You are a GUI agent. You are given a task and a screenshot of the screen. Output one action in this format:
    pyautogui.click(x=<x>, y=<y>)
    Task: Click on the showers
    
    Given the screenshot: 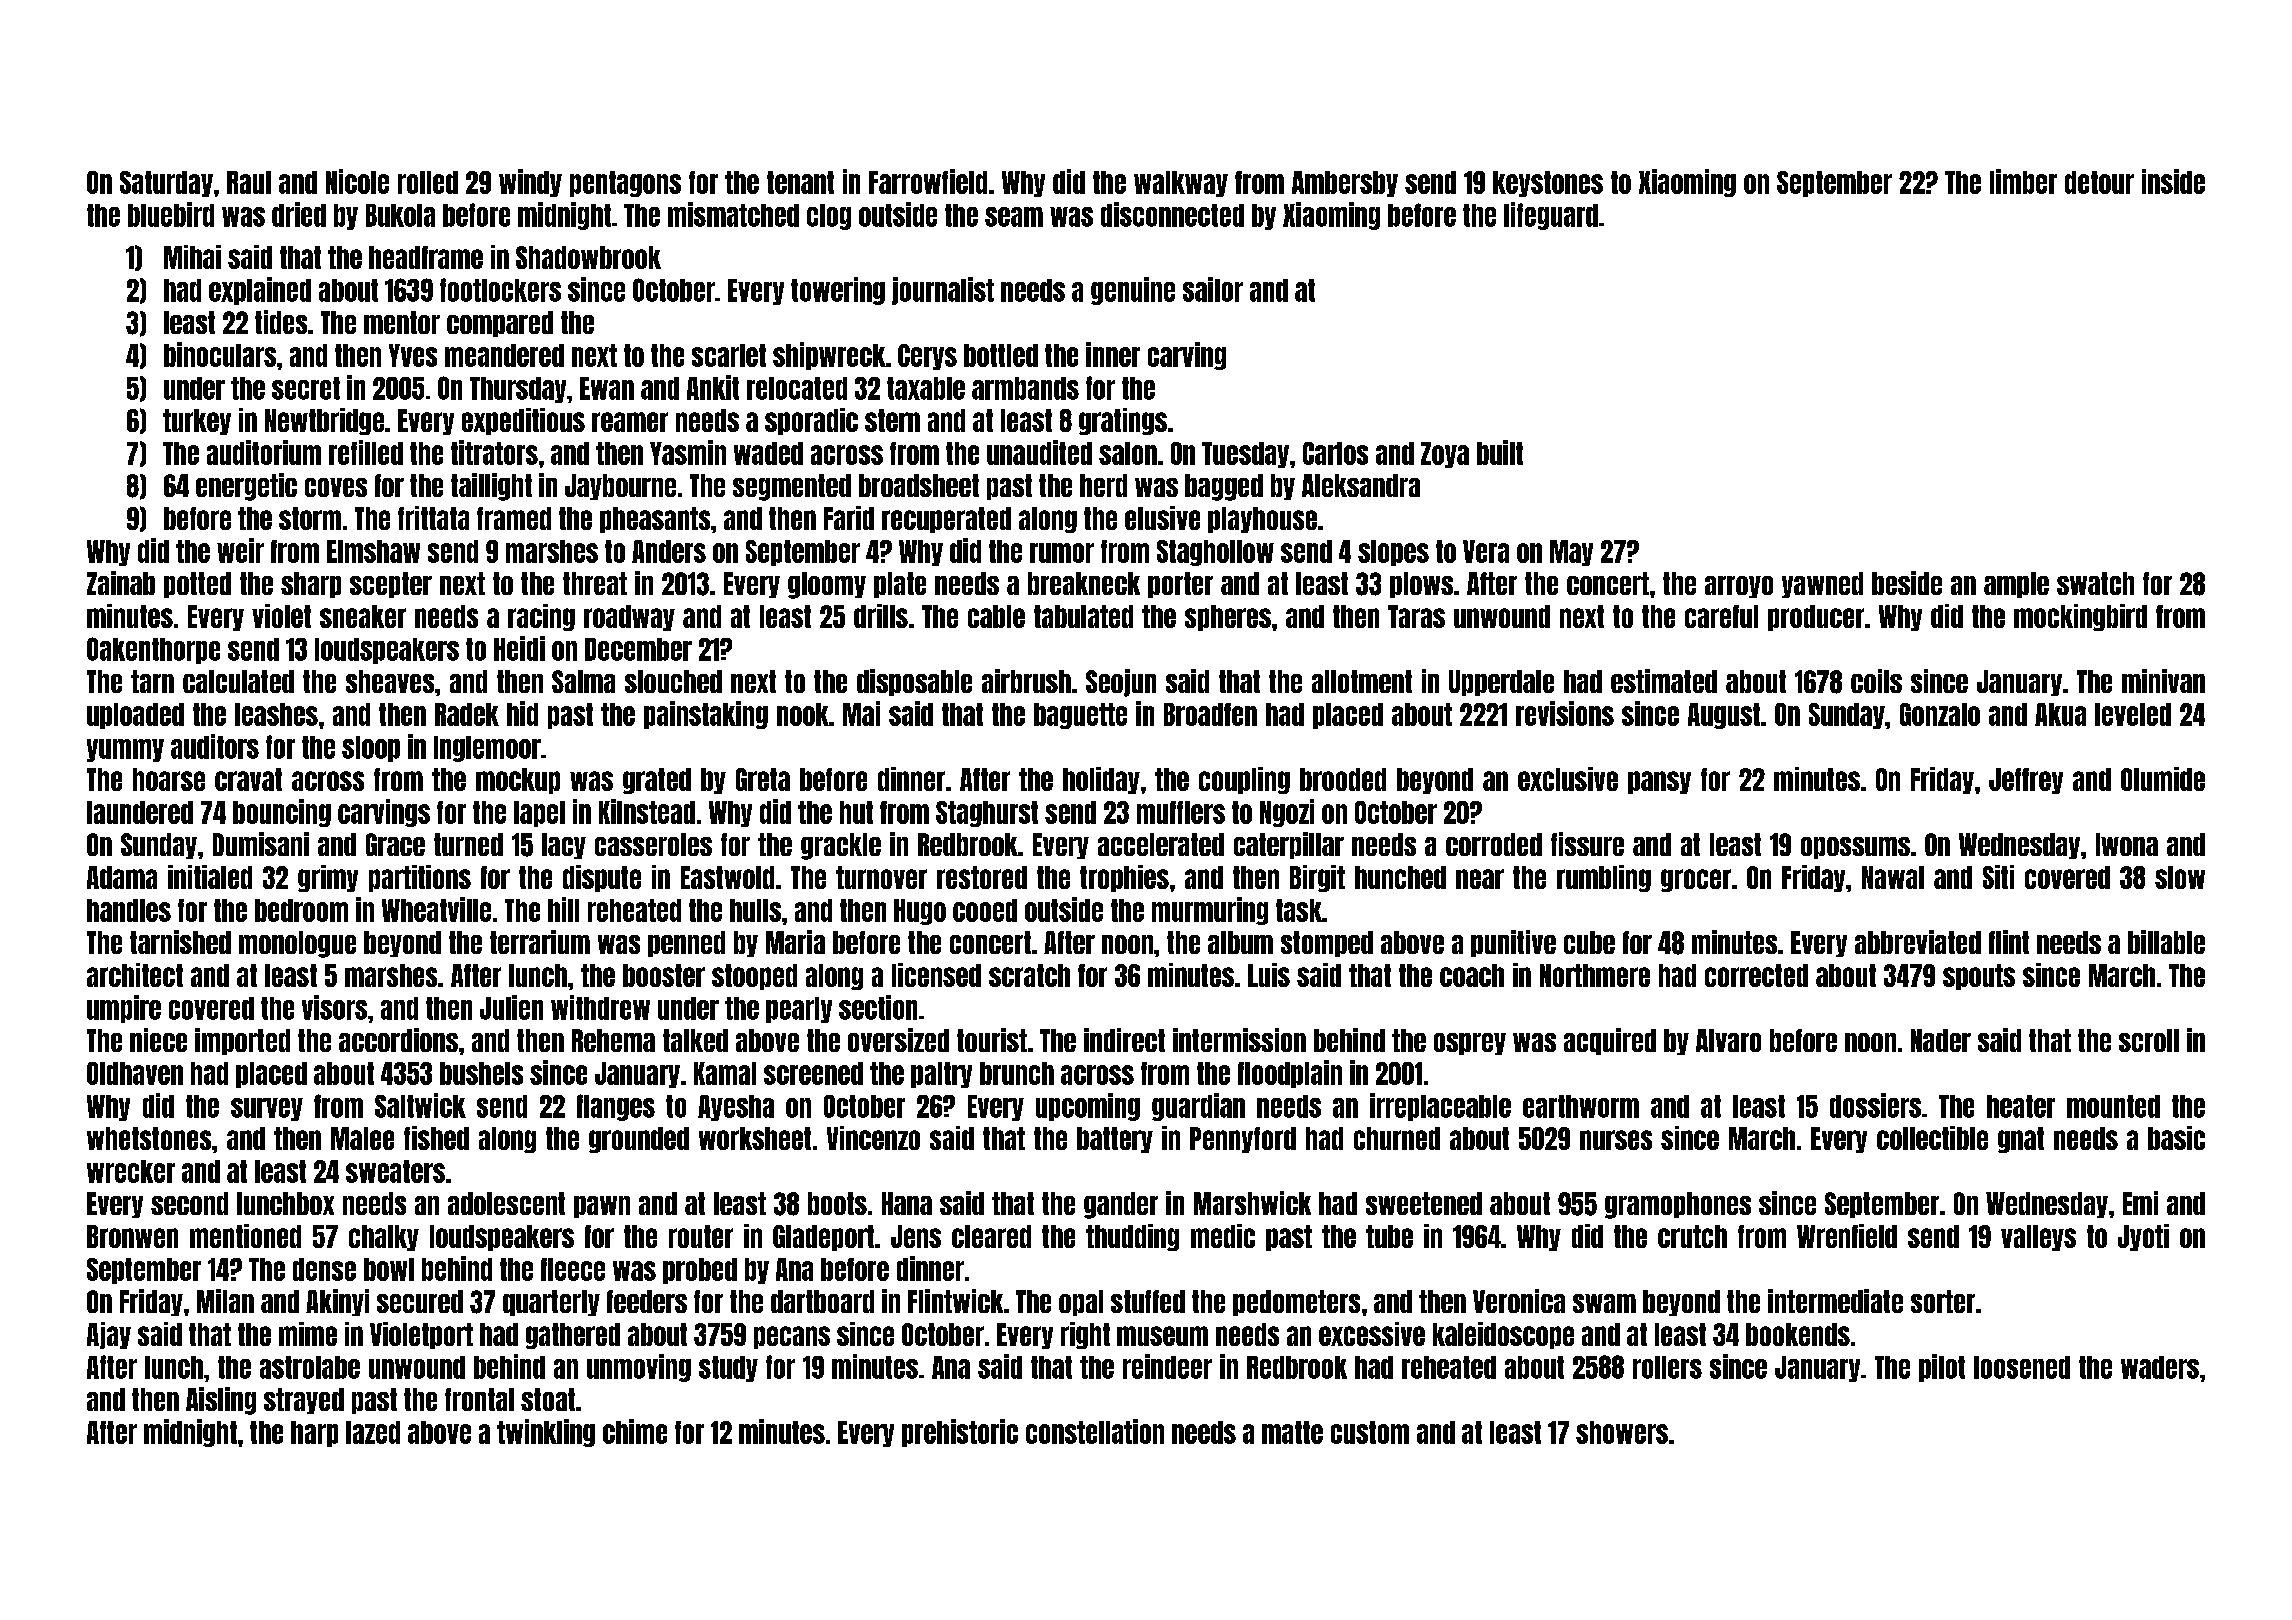 What is the action you would take?
    pyautogui.click(x=1622, y=1432)
